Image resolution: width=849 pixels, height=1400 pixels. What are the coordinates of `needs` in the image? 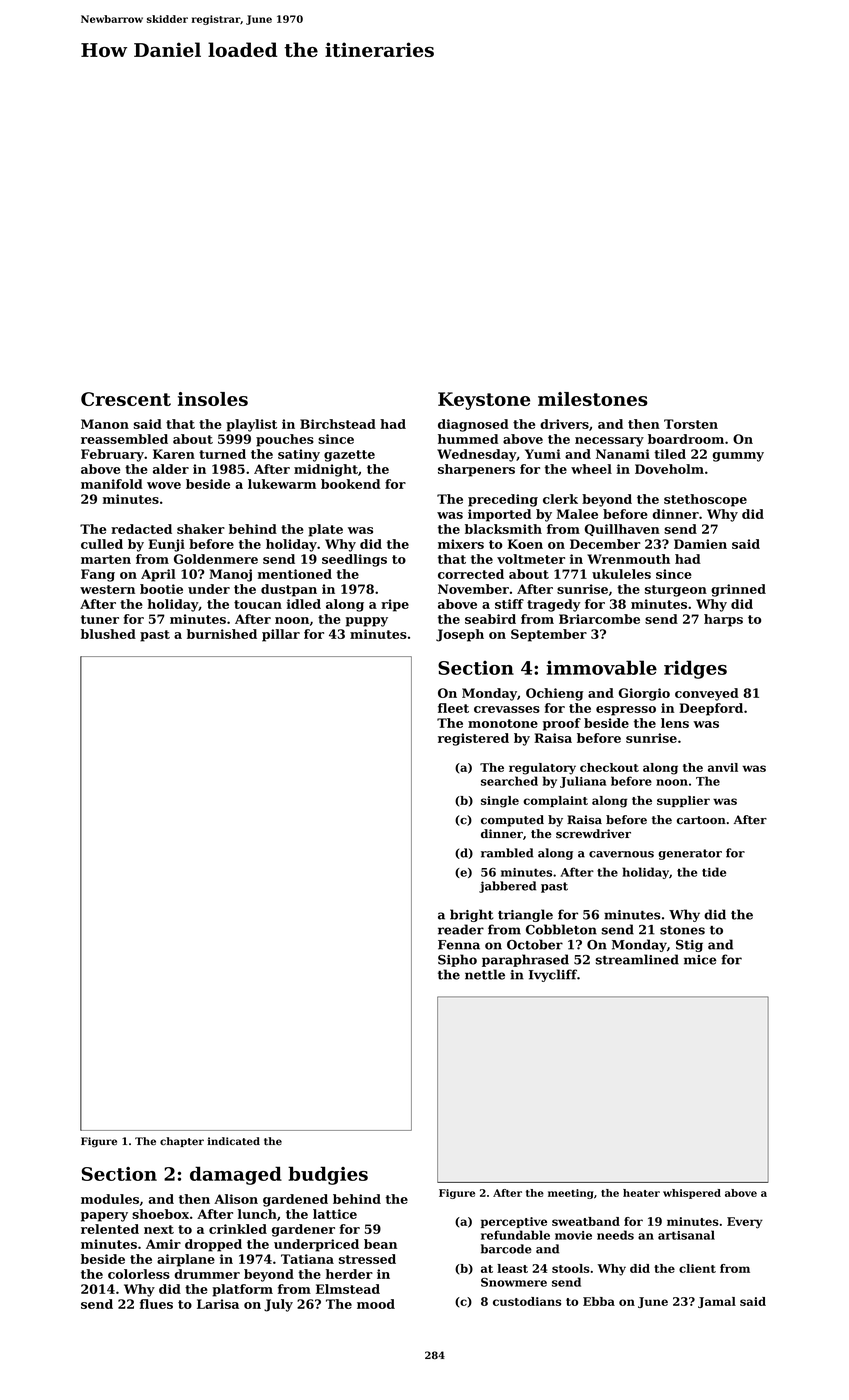 It's located at (615, 1235).
